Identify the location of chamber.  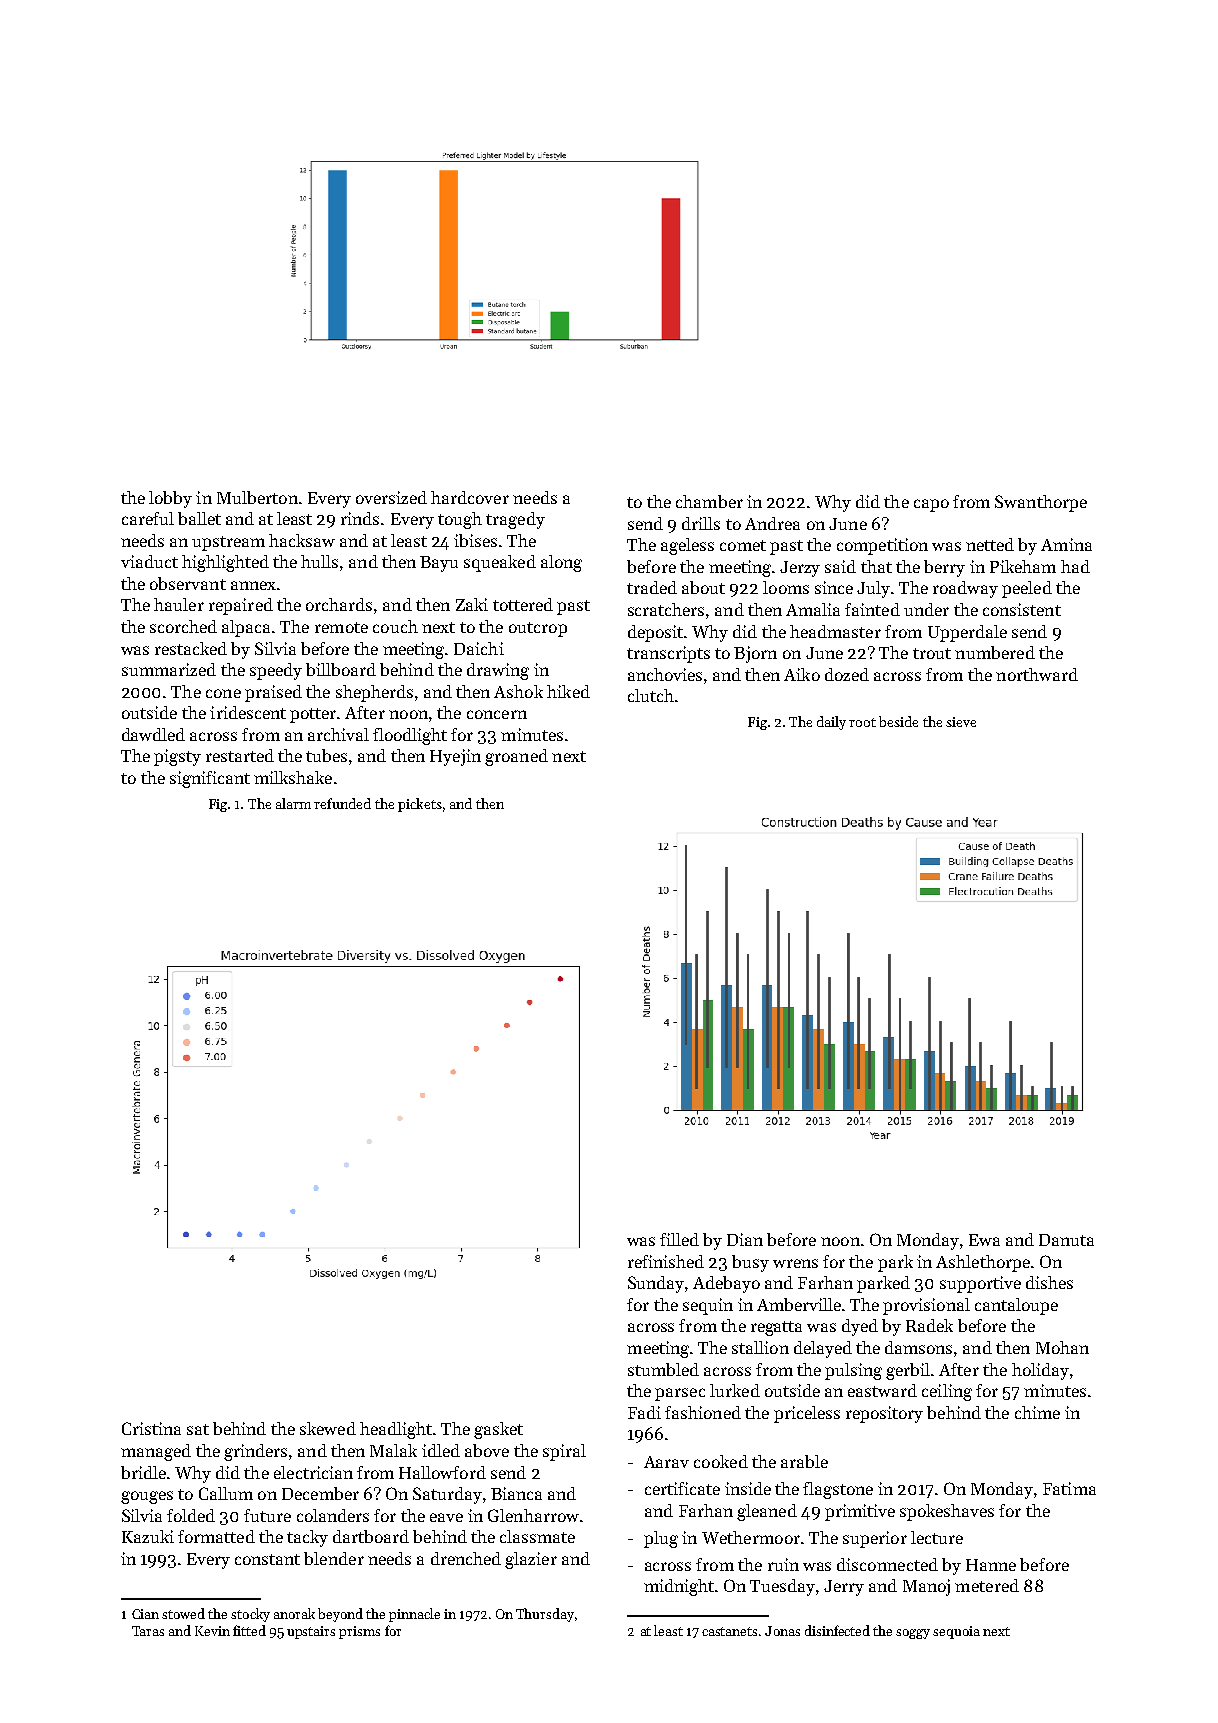
(709, 501).
